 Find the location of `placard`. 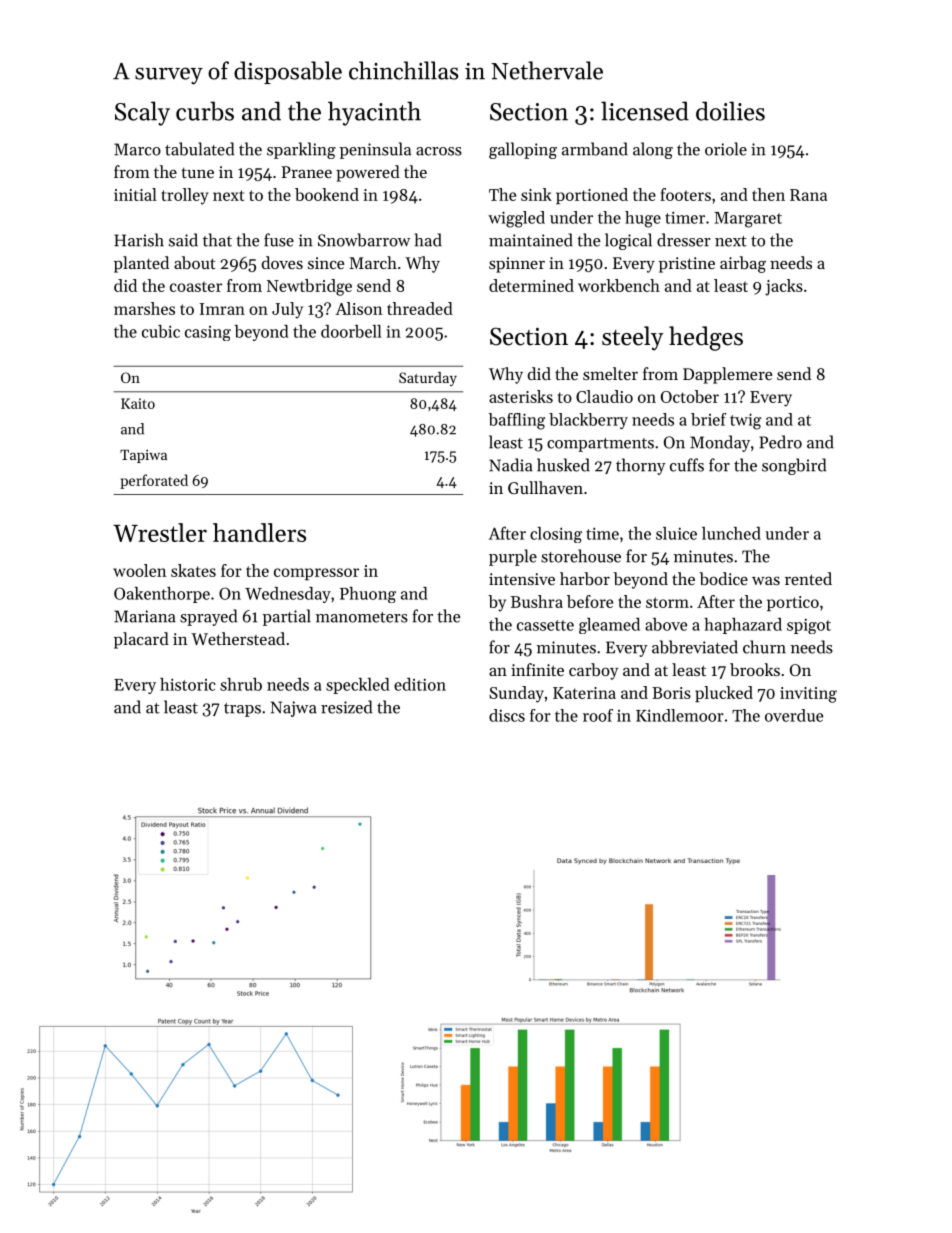

placard is located at coordinates (141, 640).
